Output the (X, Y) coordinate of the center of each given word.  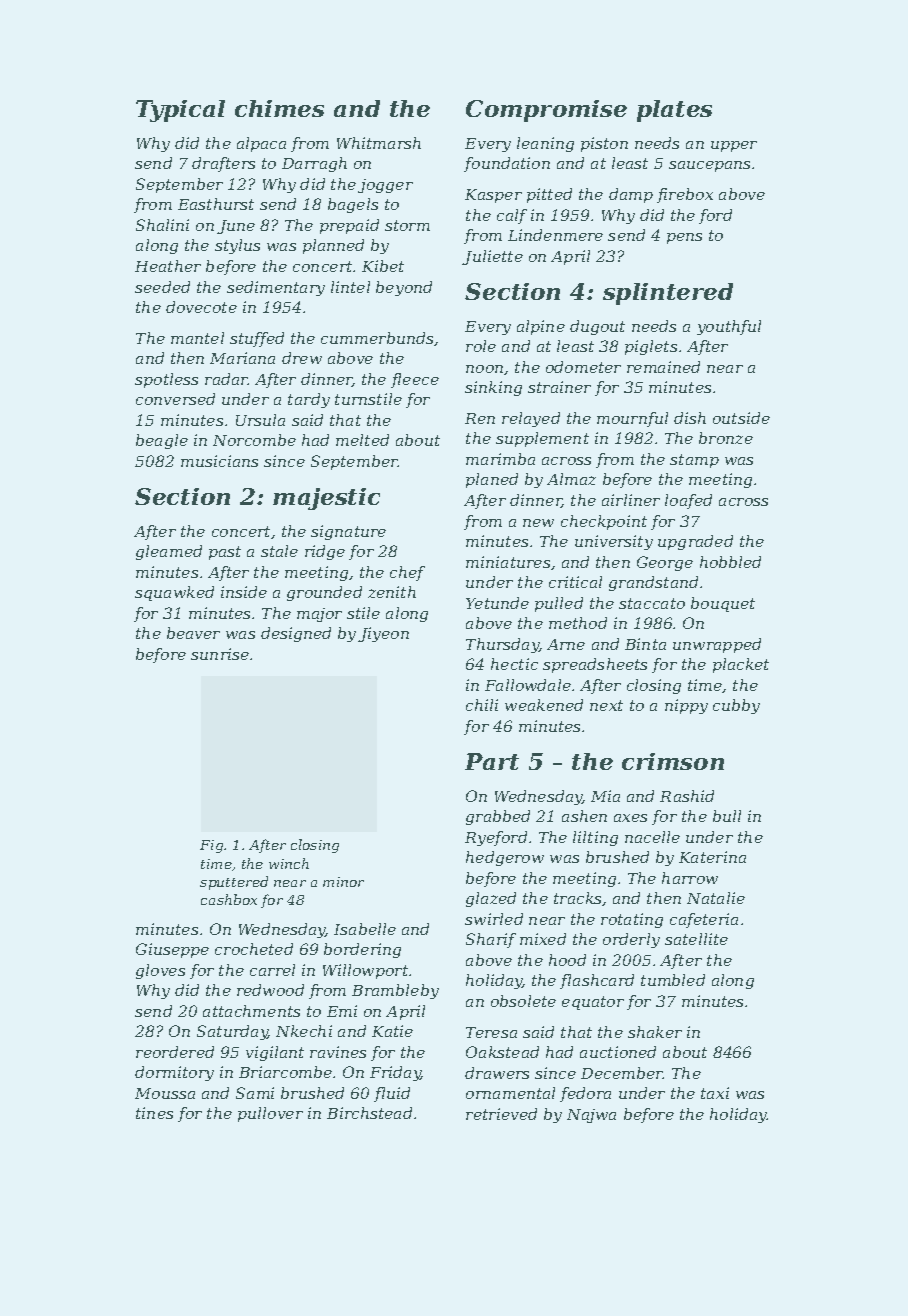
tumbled (673, 980)
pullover (270, 1114)
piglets (651, 347)
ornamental (510, 1093)
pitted (549, 195)
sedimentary (276, 288)
